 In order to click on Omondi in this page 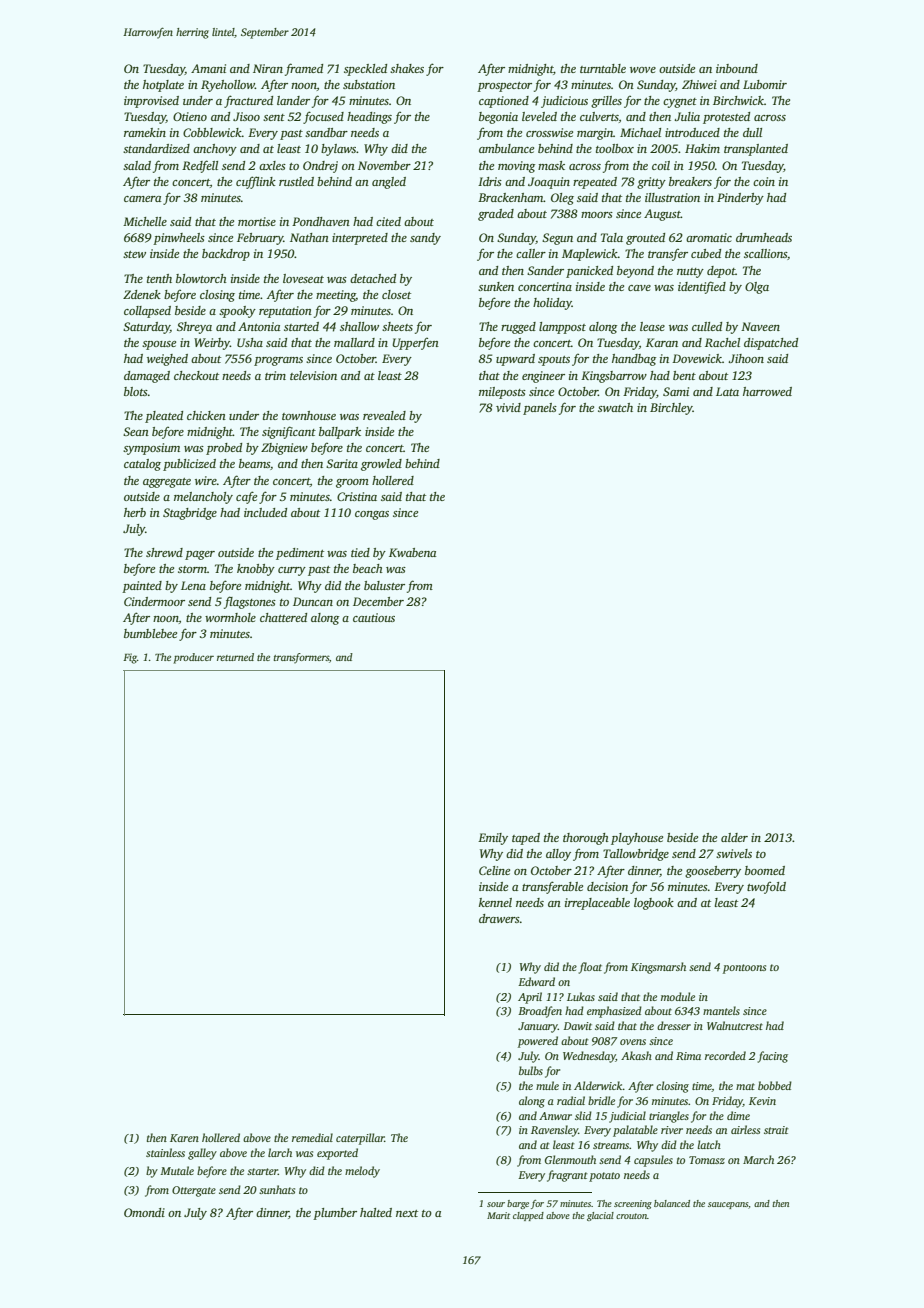, I will do `click(144, 1212)`.
